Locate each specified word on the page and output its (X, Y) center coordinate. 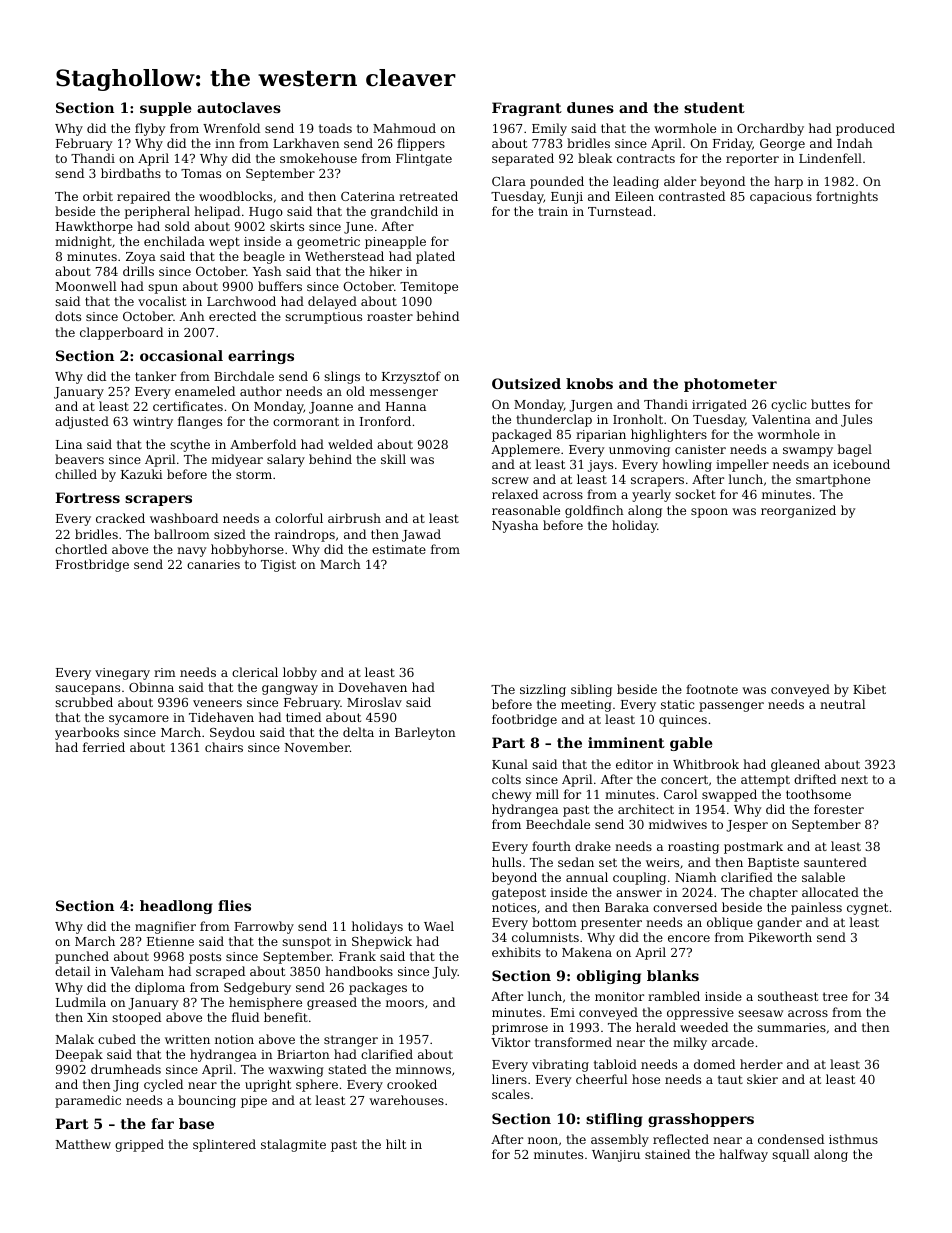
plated (435, 257)
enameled (205, 391)
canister (700, 449)
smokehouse (318, 158)
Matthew (83, 1144)
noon (543, 1140)
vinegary (122, 674)
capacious (781, 198)
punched (82, 957)
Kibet (869, 689)
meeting (586, 706)
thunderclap (554, 420)
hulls (506, 862)
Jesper (747, 826)
